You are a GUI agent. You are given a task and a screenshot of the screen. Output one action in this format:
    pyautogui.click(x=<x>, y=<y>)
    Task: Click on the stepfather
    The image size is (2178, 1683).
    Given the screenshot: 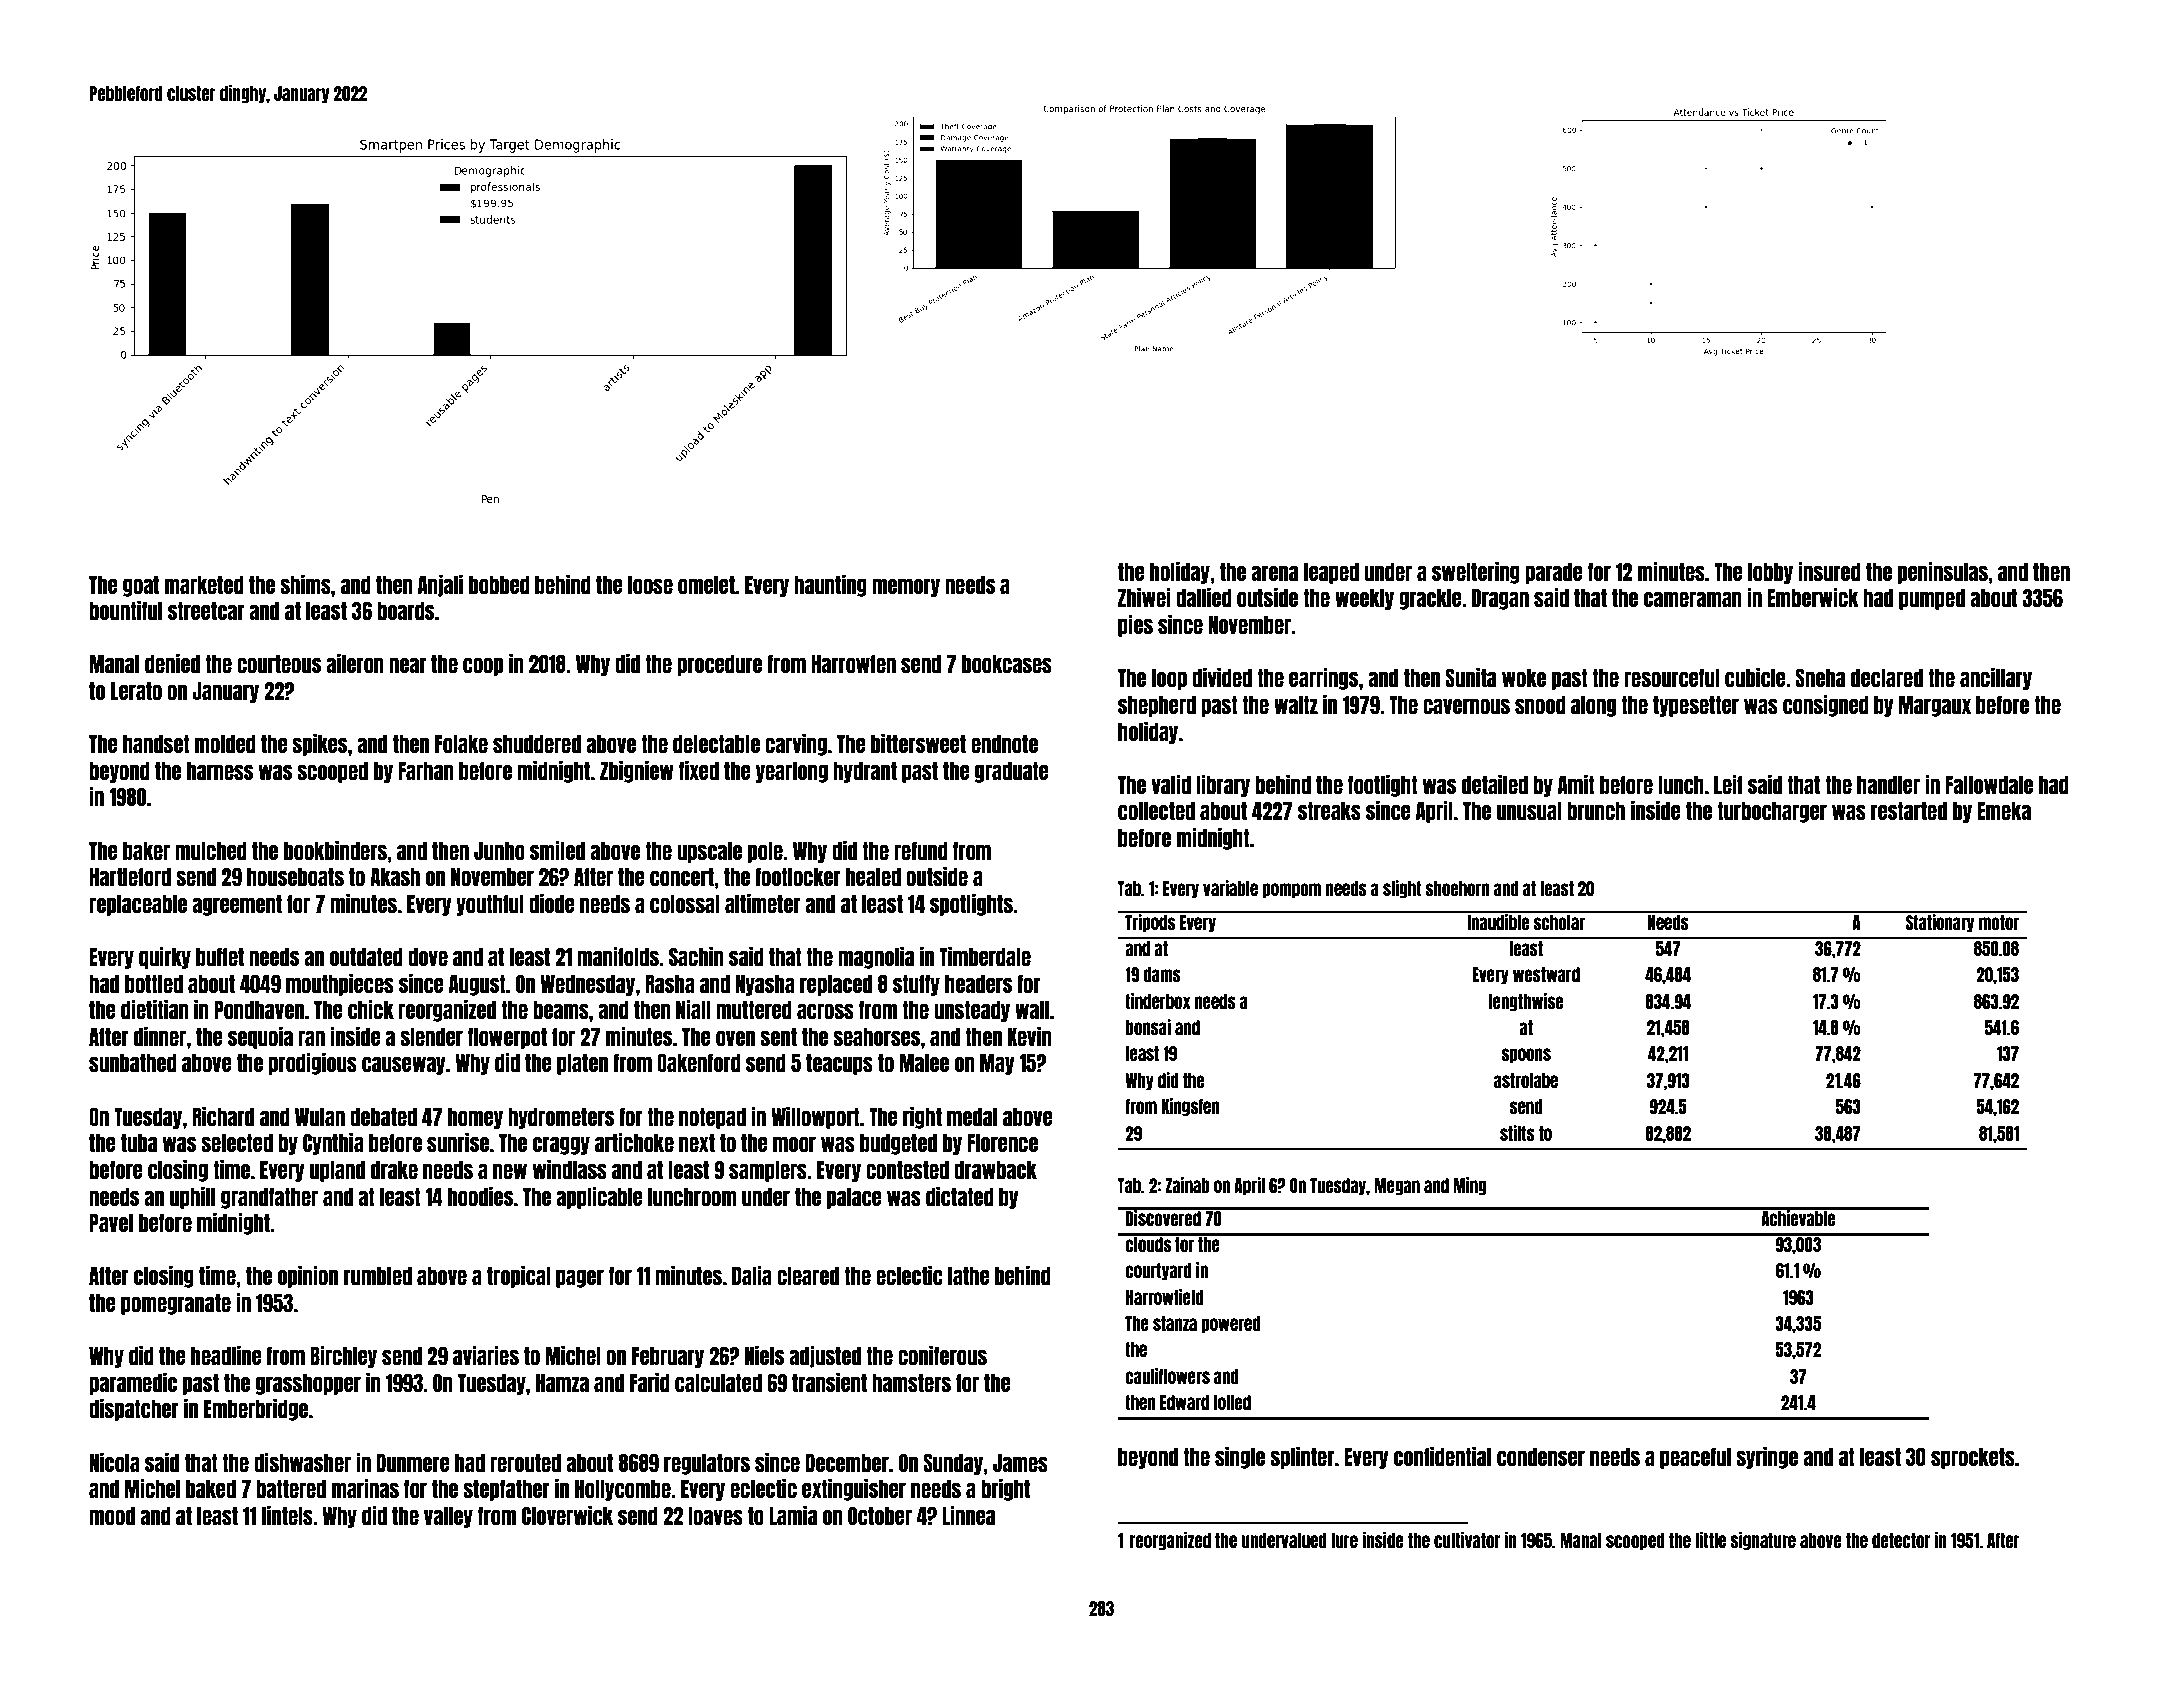 What is the action you would take?
    pyautogui.click(x=506, y=1490)
